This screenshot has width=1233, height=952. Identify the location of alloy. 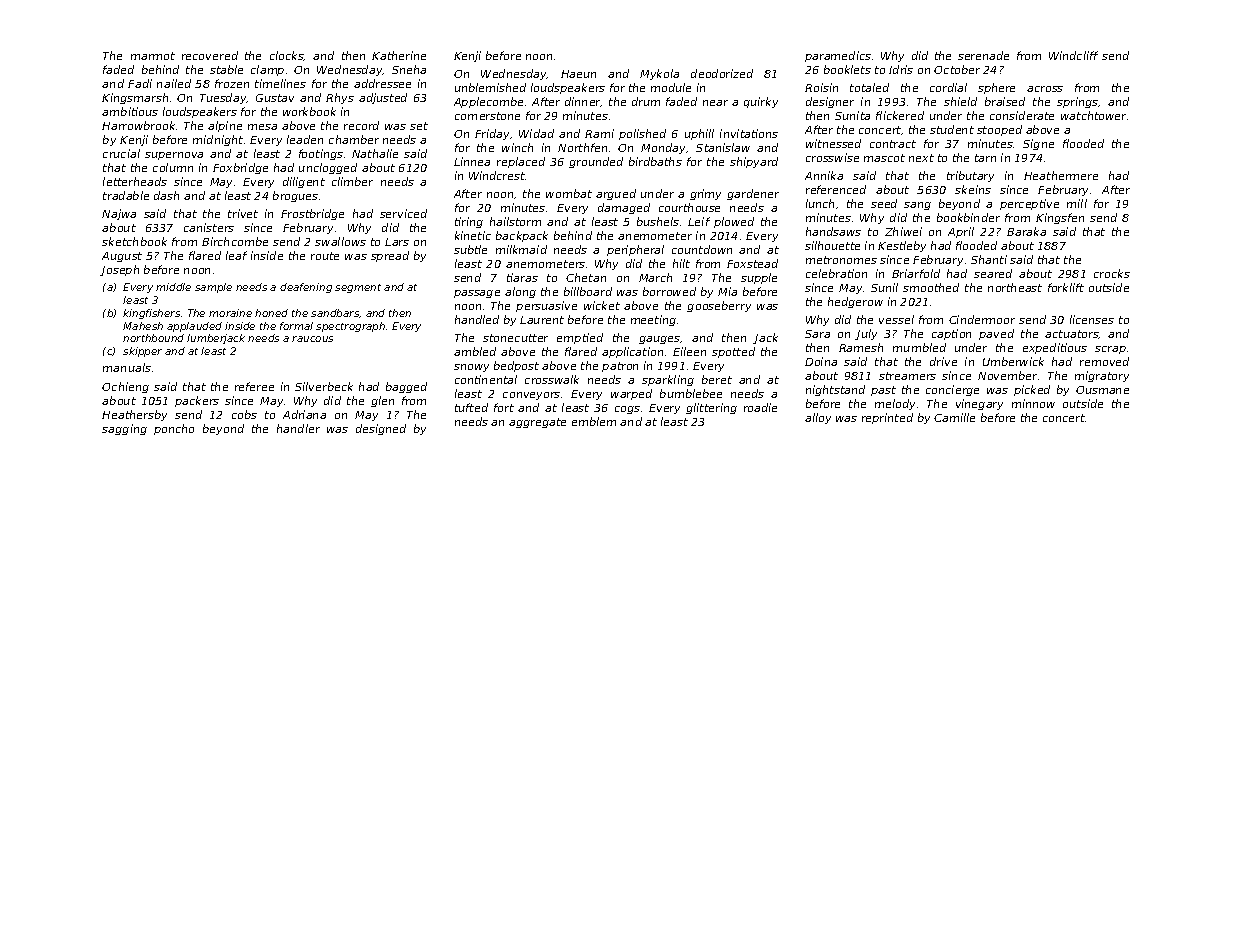
(818, 418).
